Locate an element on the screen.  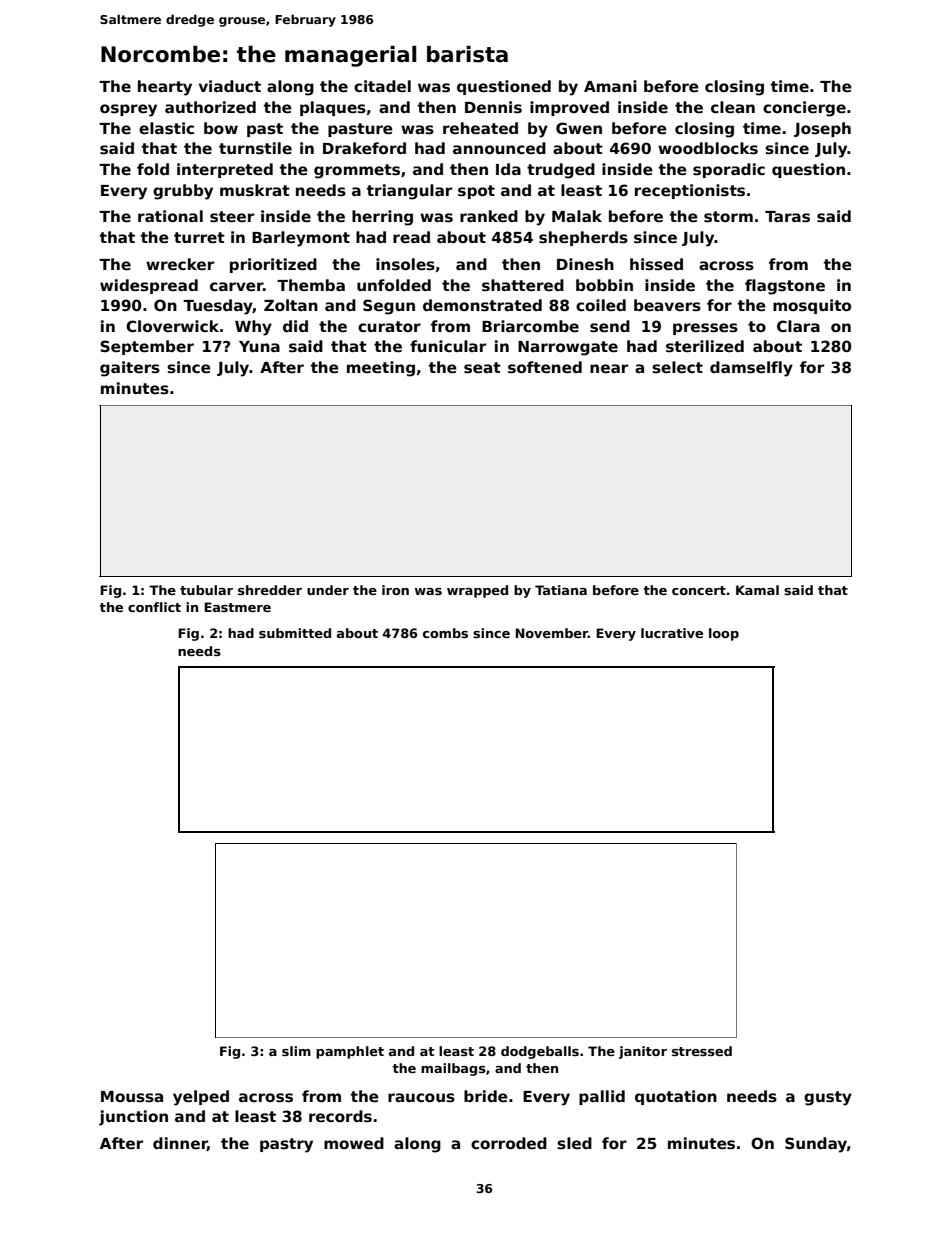
meeting is located at coordinates (381, 369).
